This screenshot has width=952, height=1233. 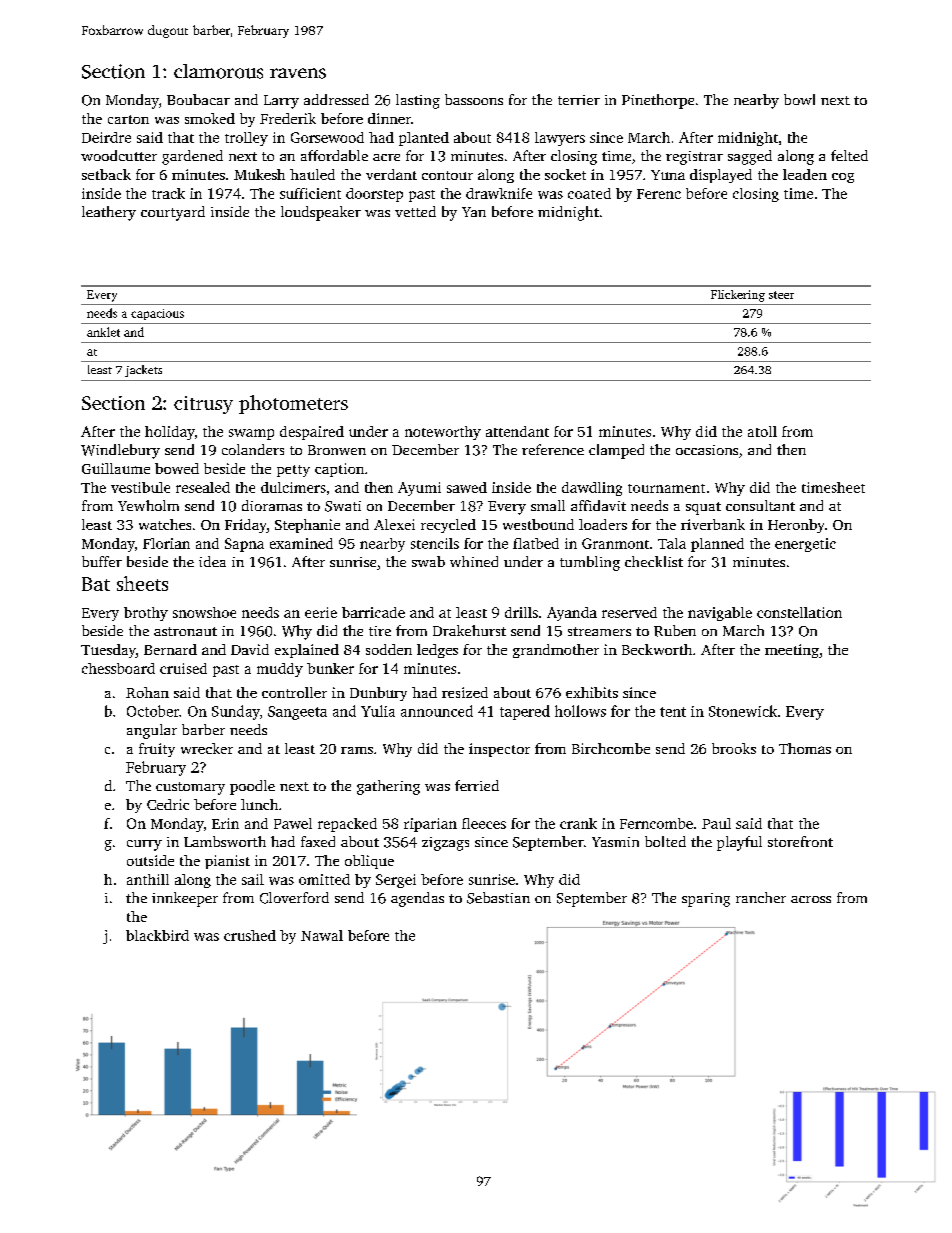 What do you see at coordinates (498, 898) in the screenshot?
I see `Sebastian` at bounding box center [498, 898].
